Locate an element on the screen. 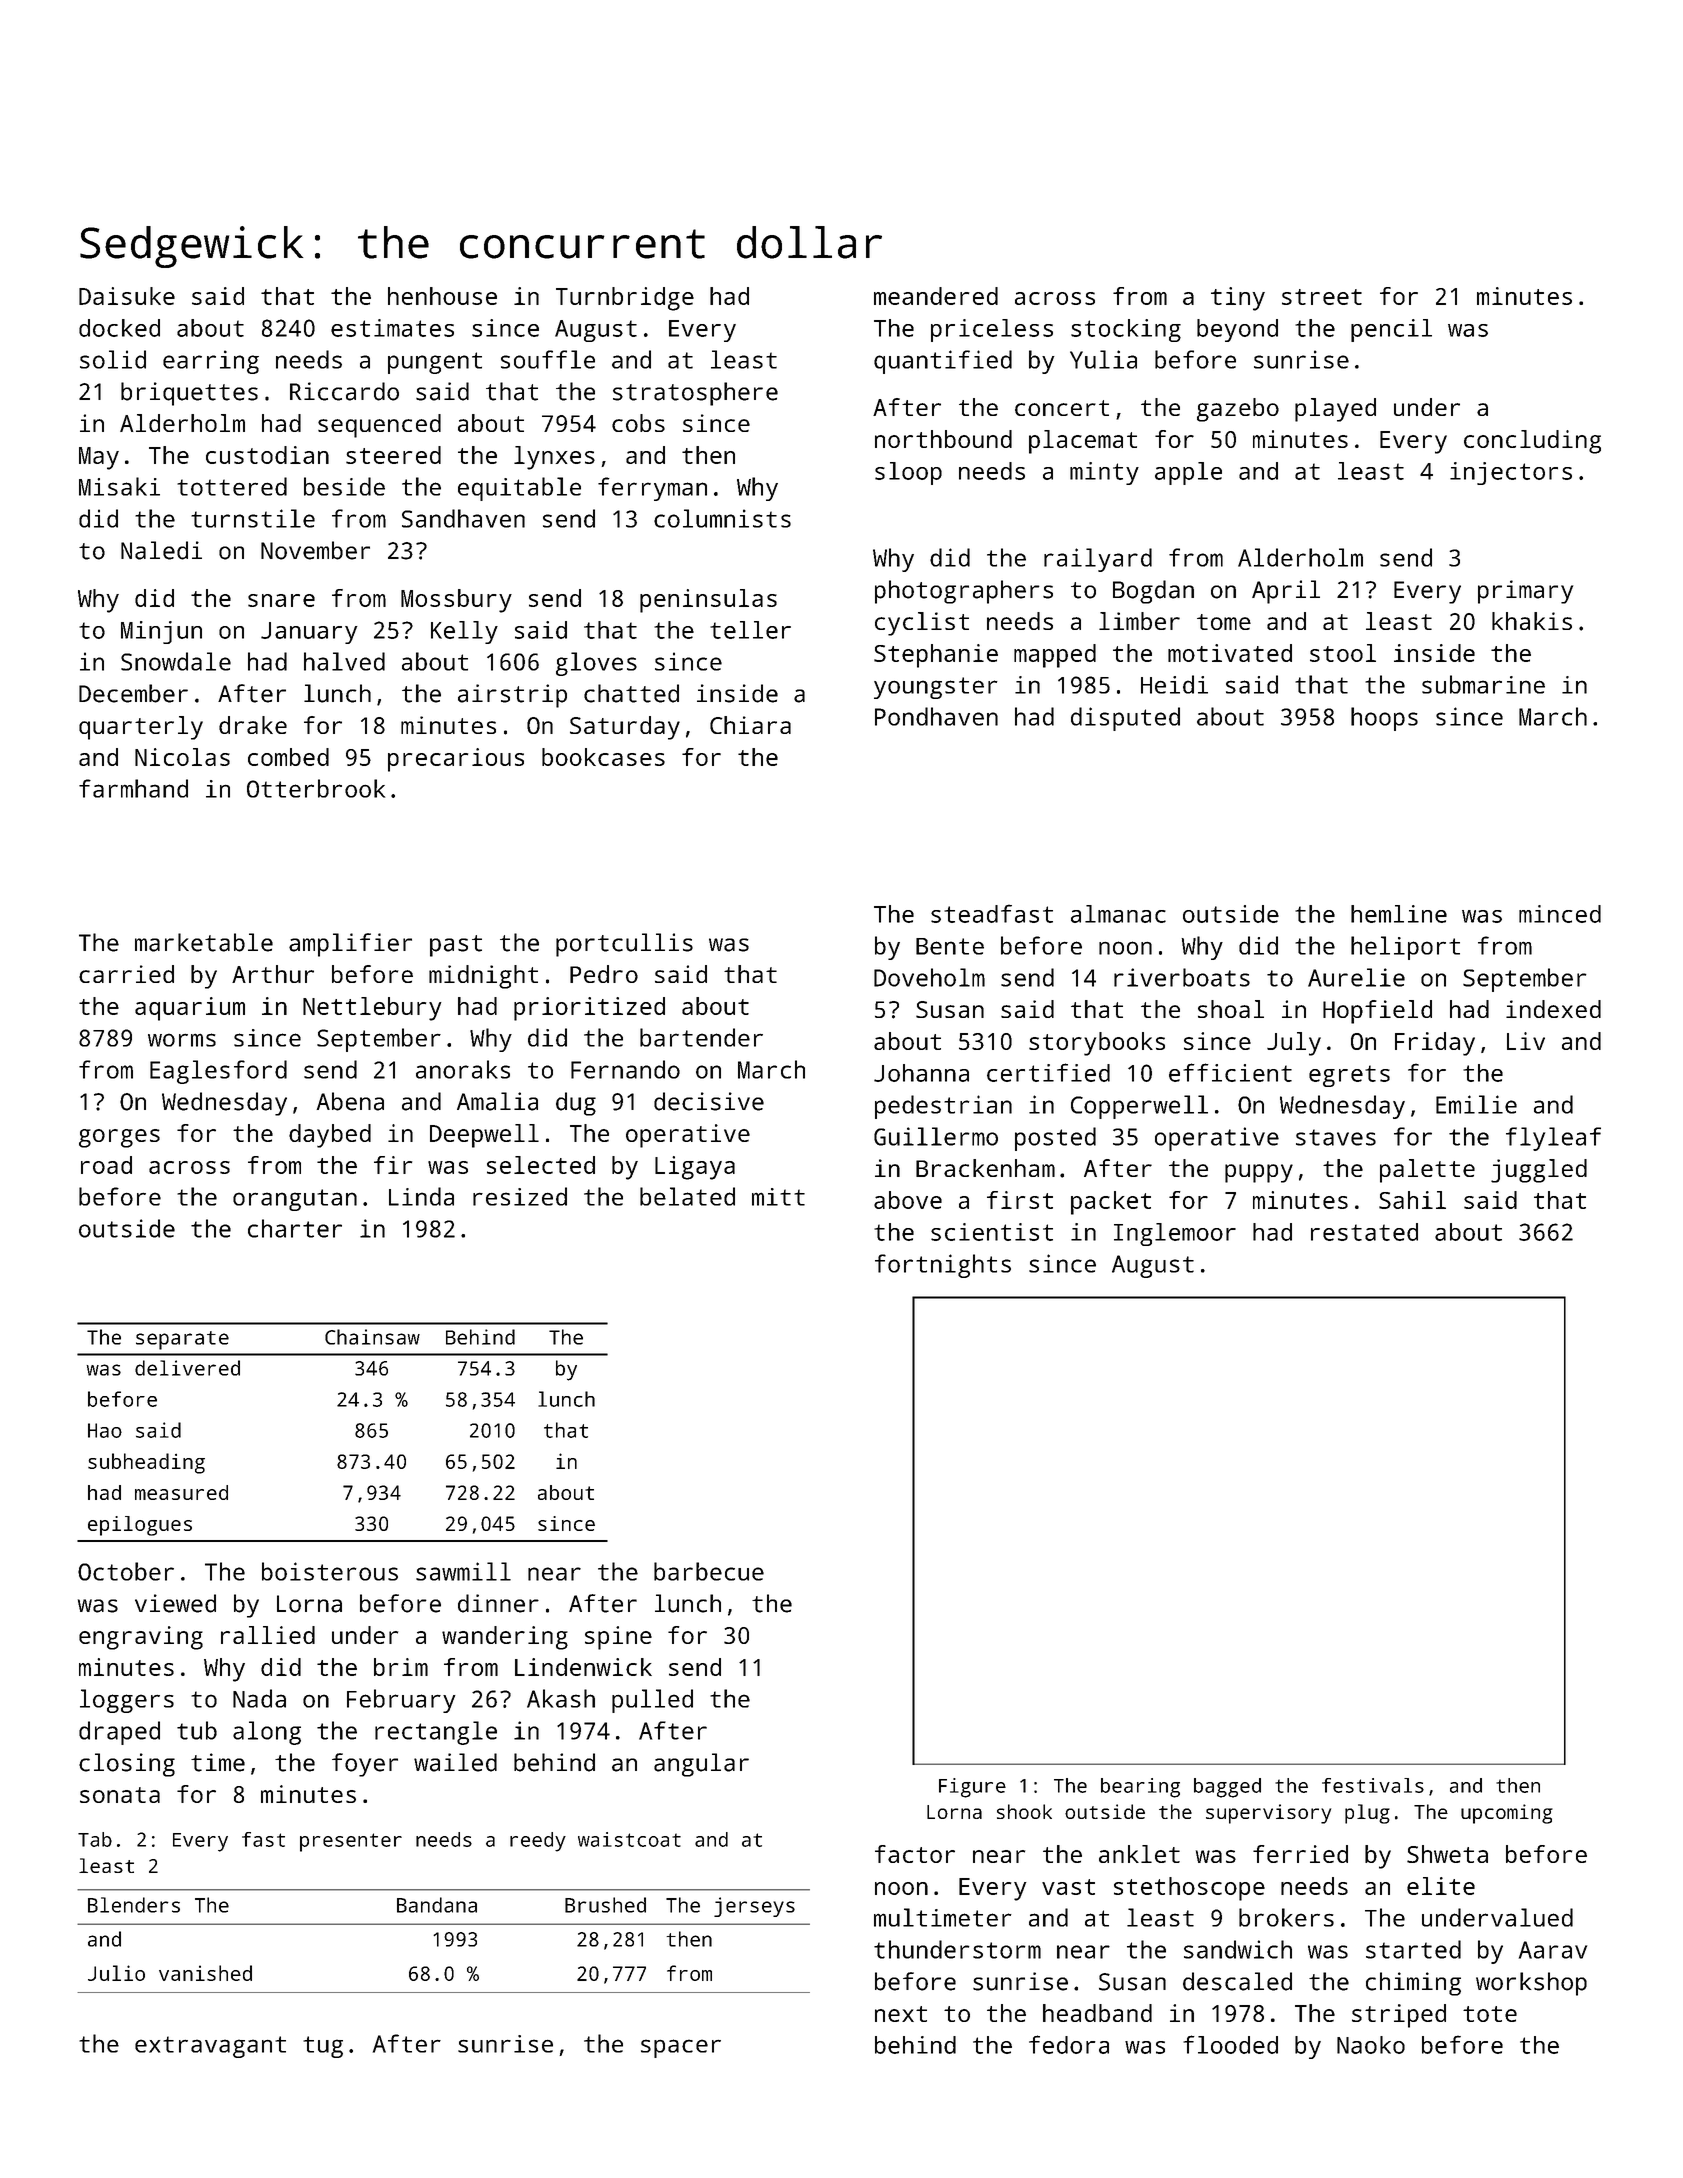 This screenshot has width=1683, height=2178. next is located at coordinates (901, 2014).
